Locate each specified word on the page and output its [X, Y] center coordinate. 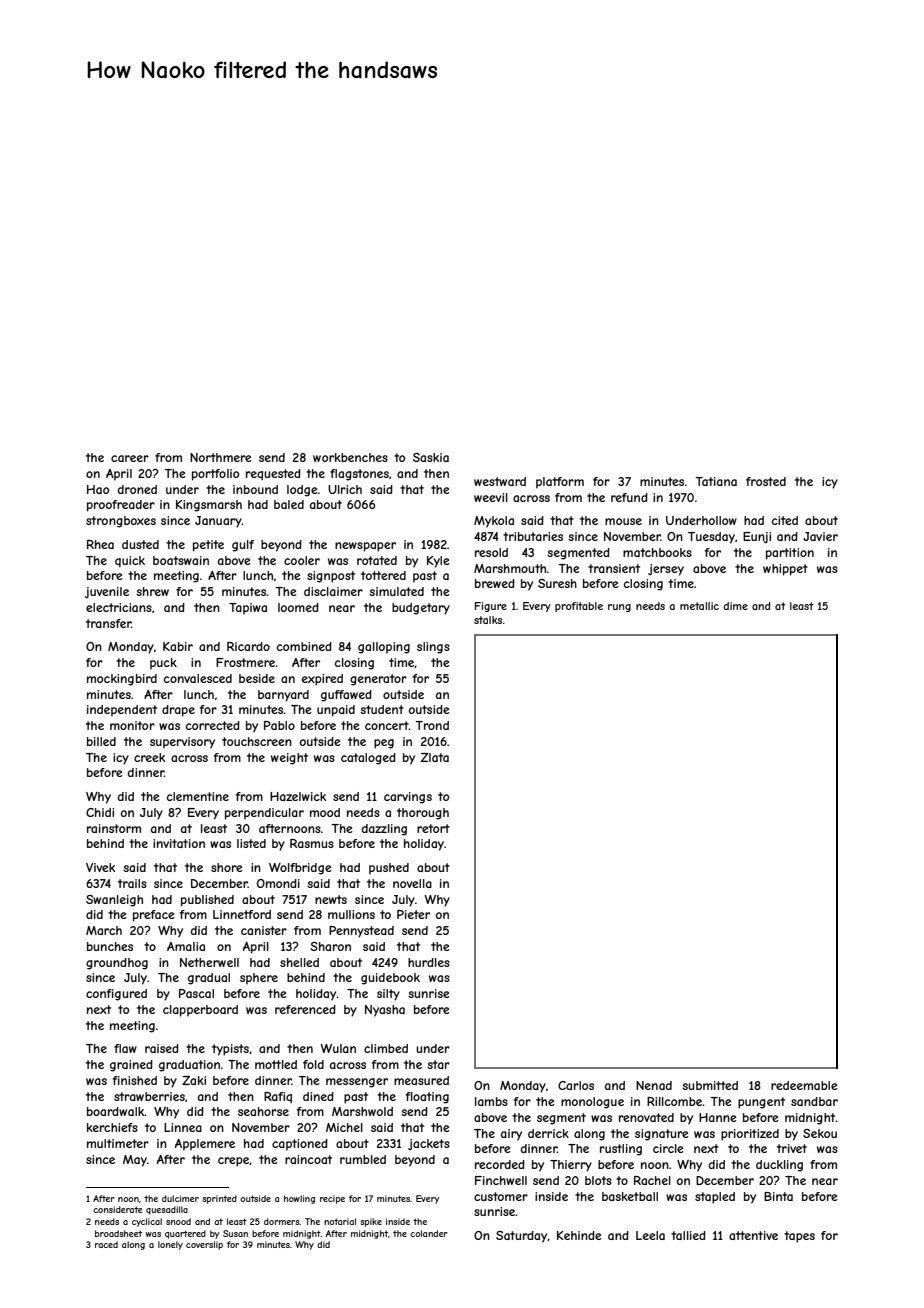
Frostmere [246, 662]
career [130, 458]
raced [106, 1244]
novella [412, 883]
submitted [710, 1085]
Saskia [431, 457]
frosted [766, 481]
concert [387, 725]
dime [735, 606]
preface [154, 916]
